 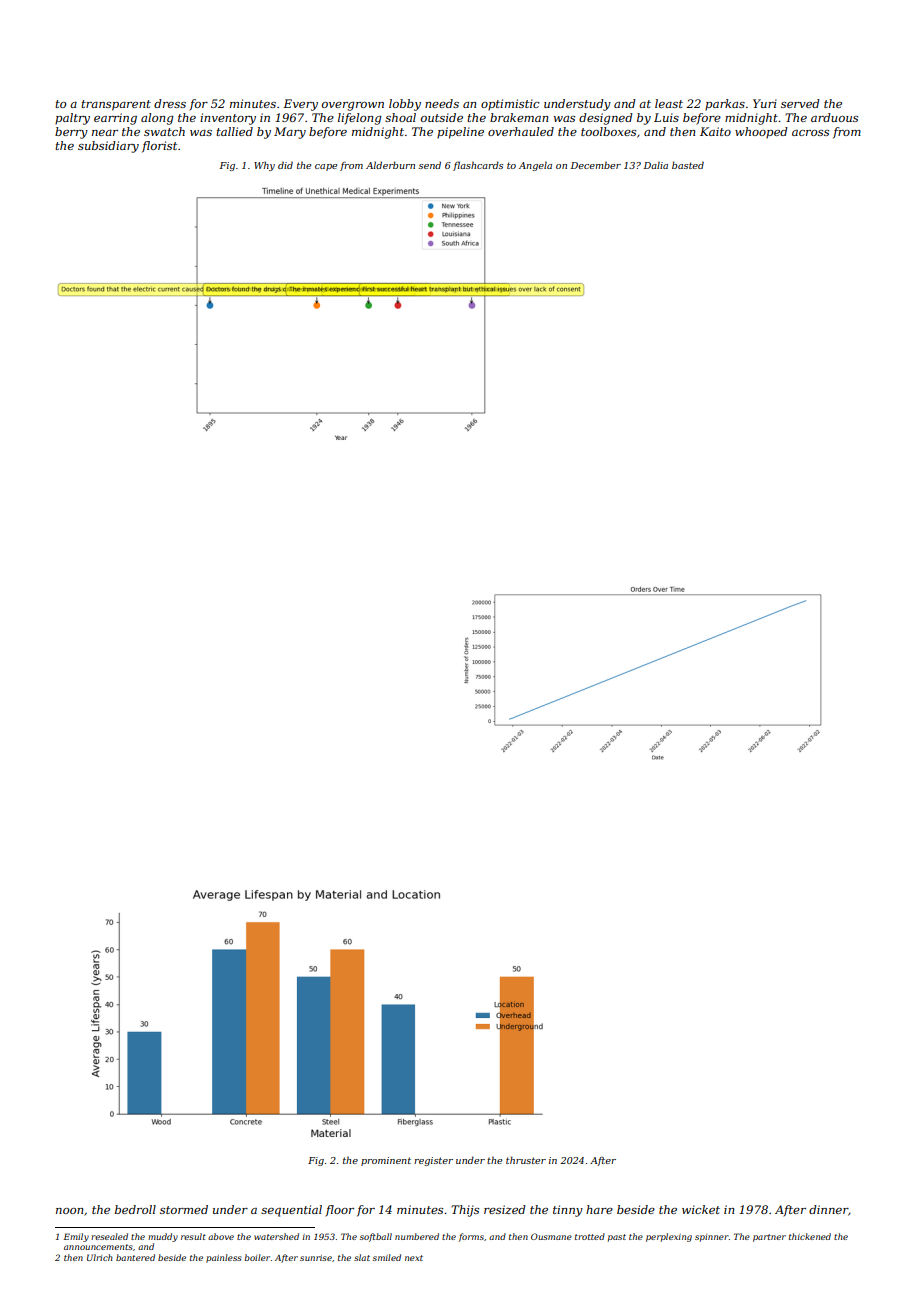 I want to click on prominent, so click(x=386, y=1161).
